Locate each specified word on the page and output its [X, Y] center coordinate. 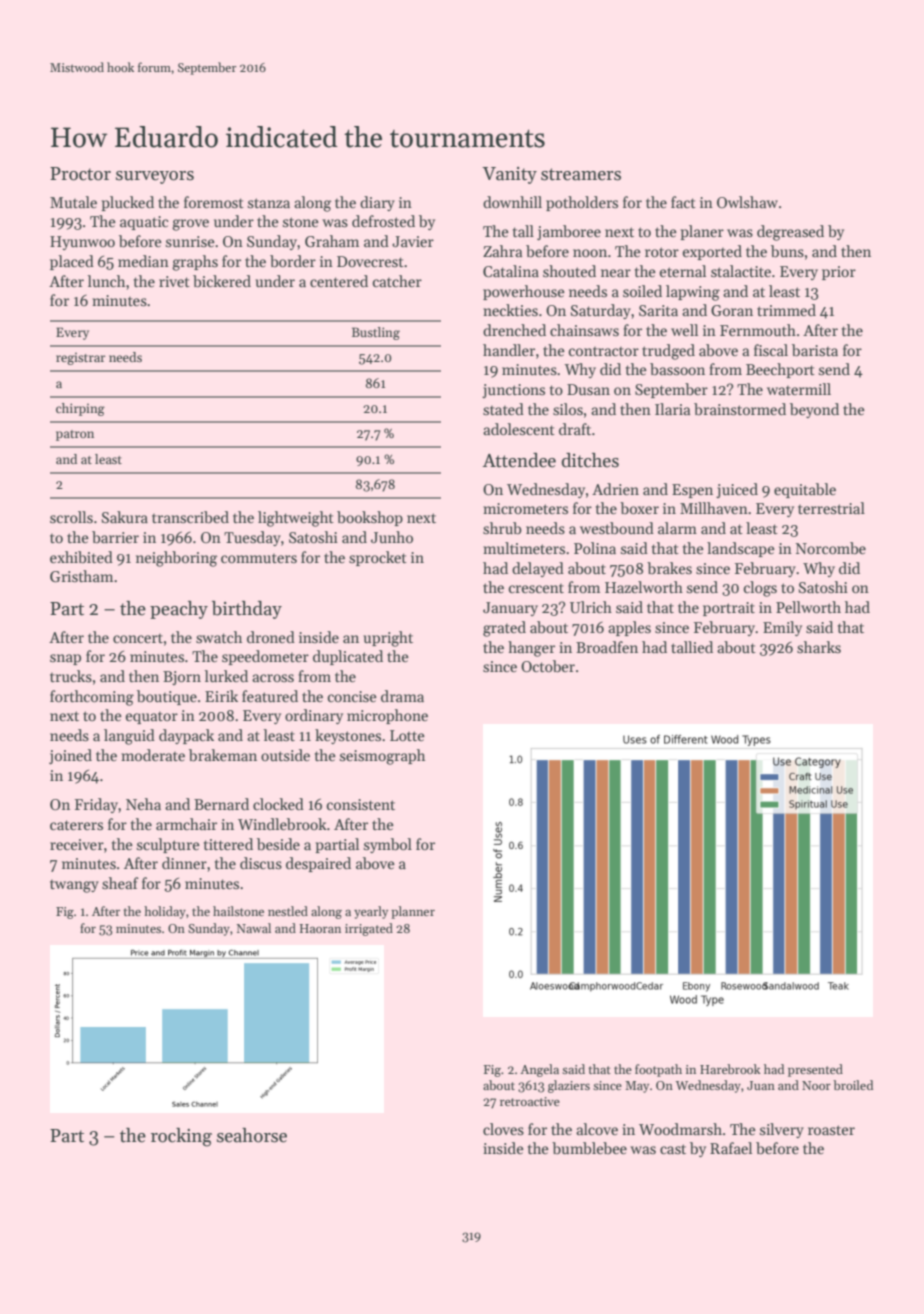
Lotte [407, 735]
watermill [799, 389]
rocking [181, 1137]
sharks [819, 647]
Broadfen [607, 647]
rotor [662, 252]
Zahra [502, 251]
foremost [214, 202]
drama [402, 696]
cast [673, 1149]
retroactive [530, 1101]
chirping [80, 409]
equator [152, 718]
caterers [76, 825]
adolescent [519, 429]
